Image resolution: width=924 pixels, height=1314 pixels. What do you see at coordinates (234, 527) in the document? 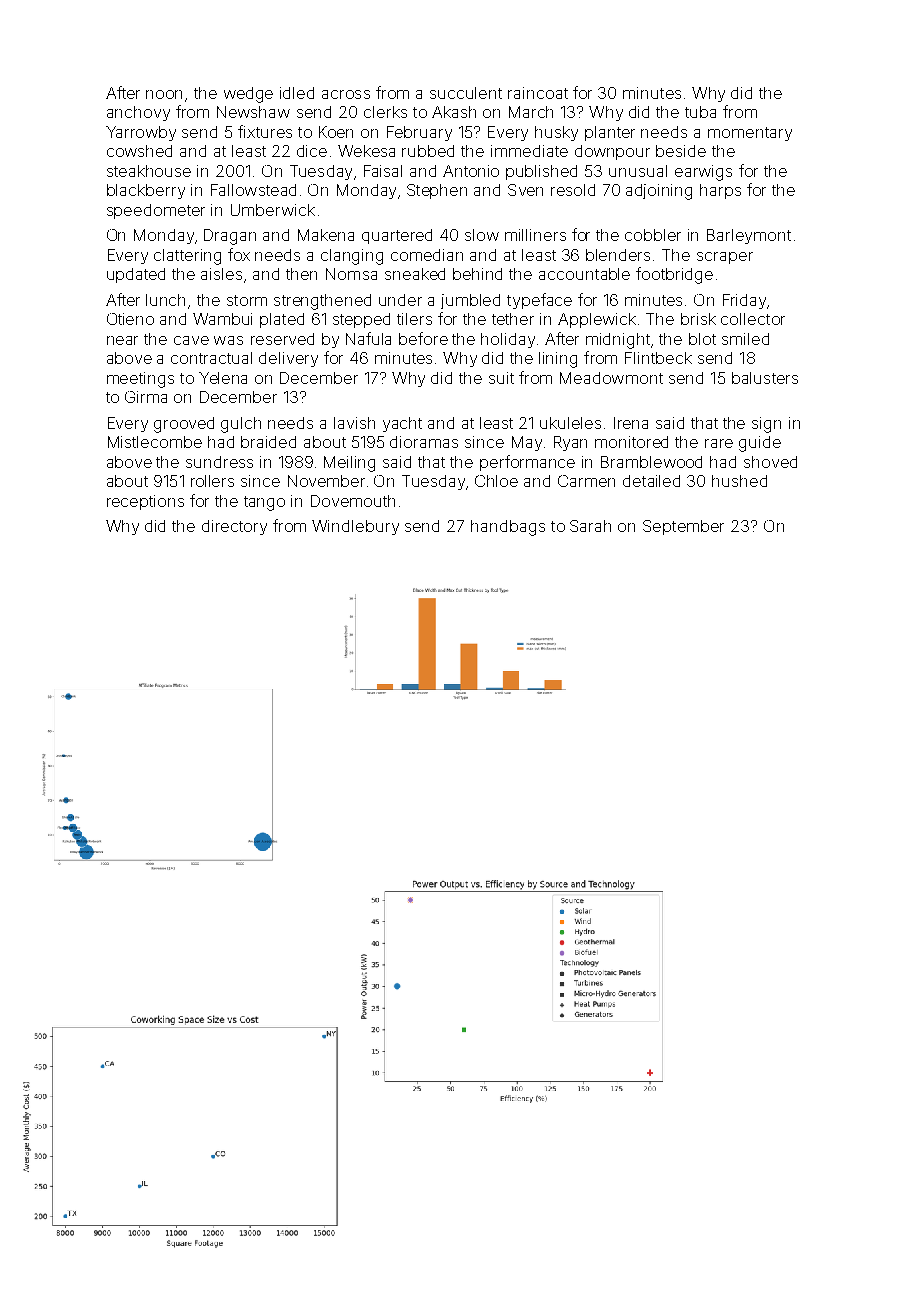
I see `directory` at bounding box center [234, 527].
